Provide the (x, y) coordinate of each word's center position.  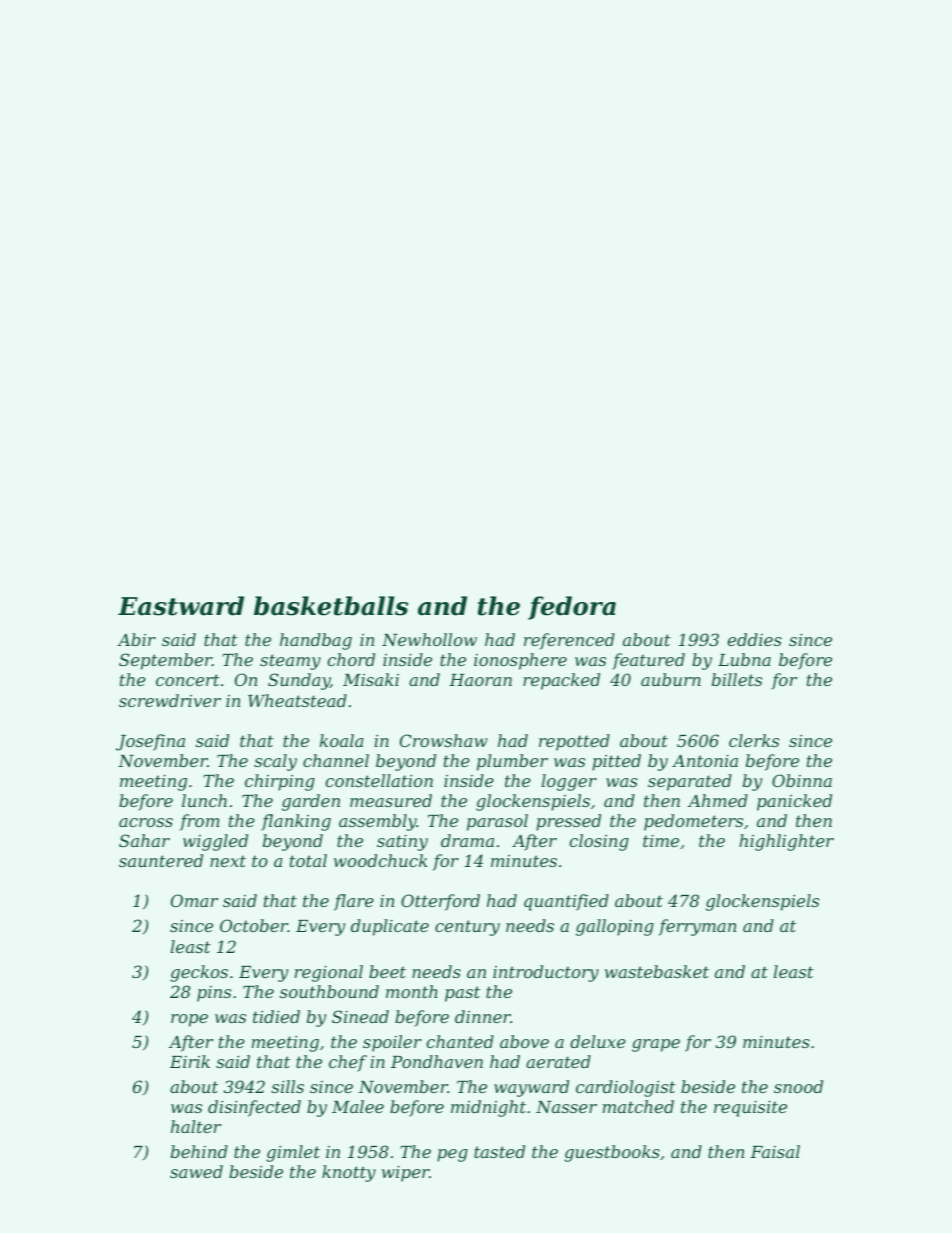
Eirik (190, 1061)
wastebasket (657, 971)
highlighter (786, 842)
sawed (196, 1171)
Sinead (360, 1016)
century (467, 928)
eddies (754, 639)
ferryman (697, 927)
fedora (572, 608)
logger (569, 782)
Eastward (181, 606)
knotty (349, 1173)
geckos (199, 973)
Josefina (150, 742)
